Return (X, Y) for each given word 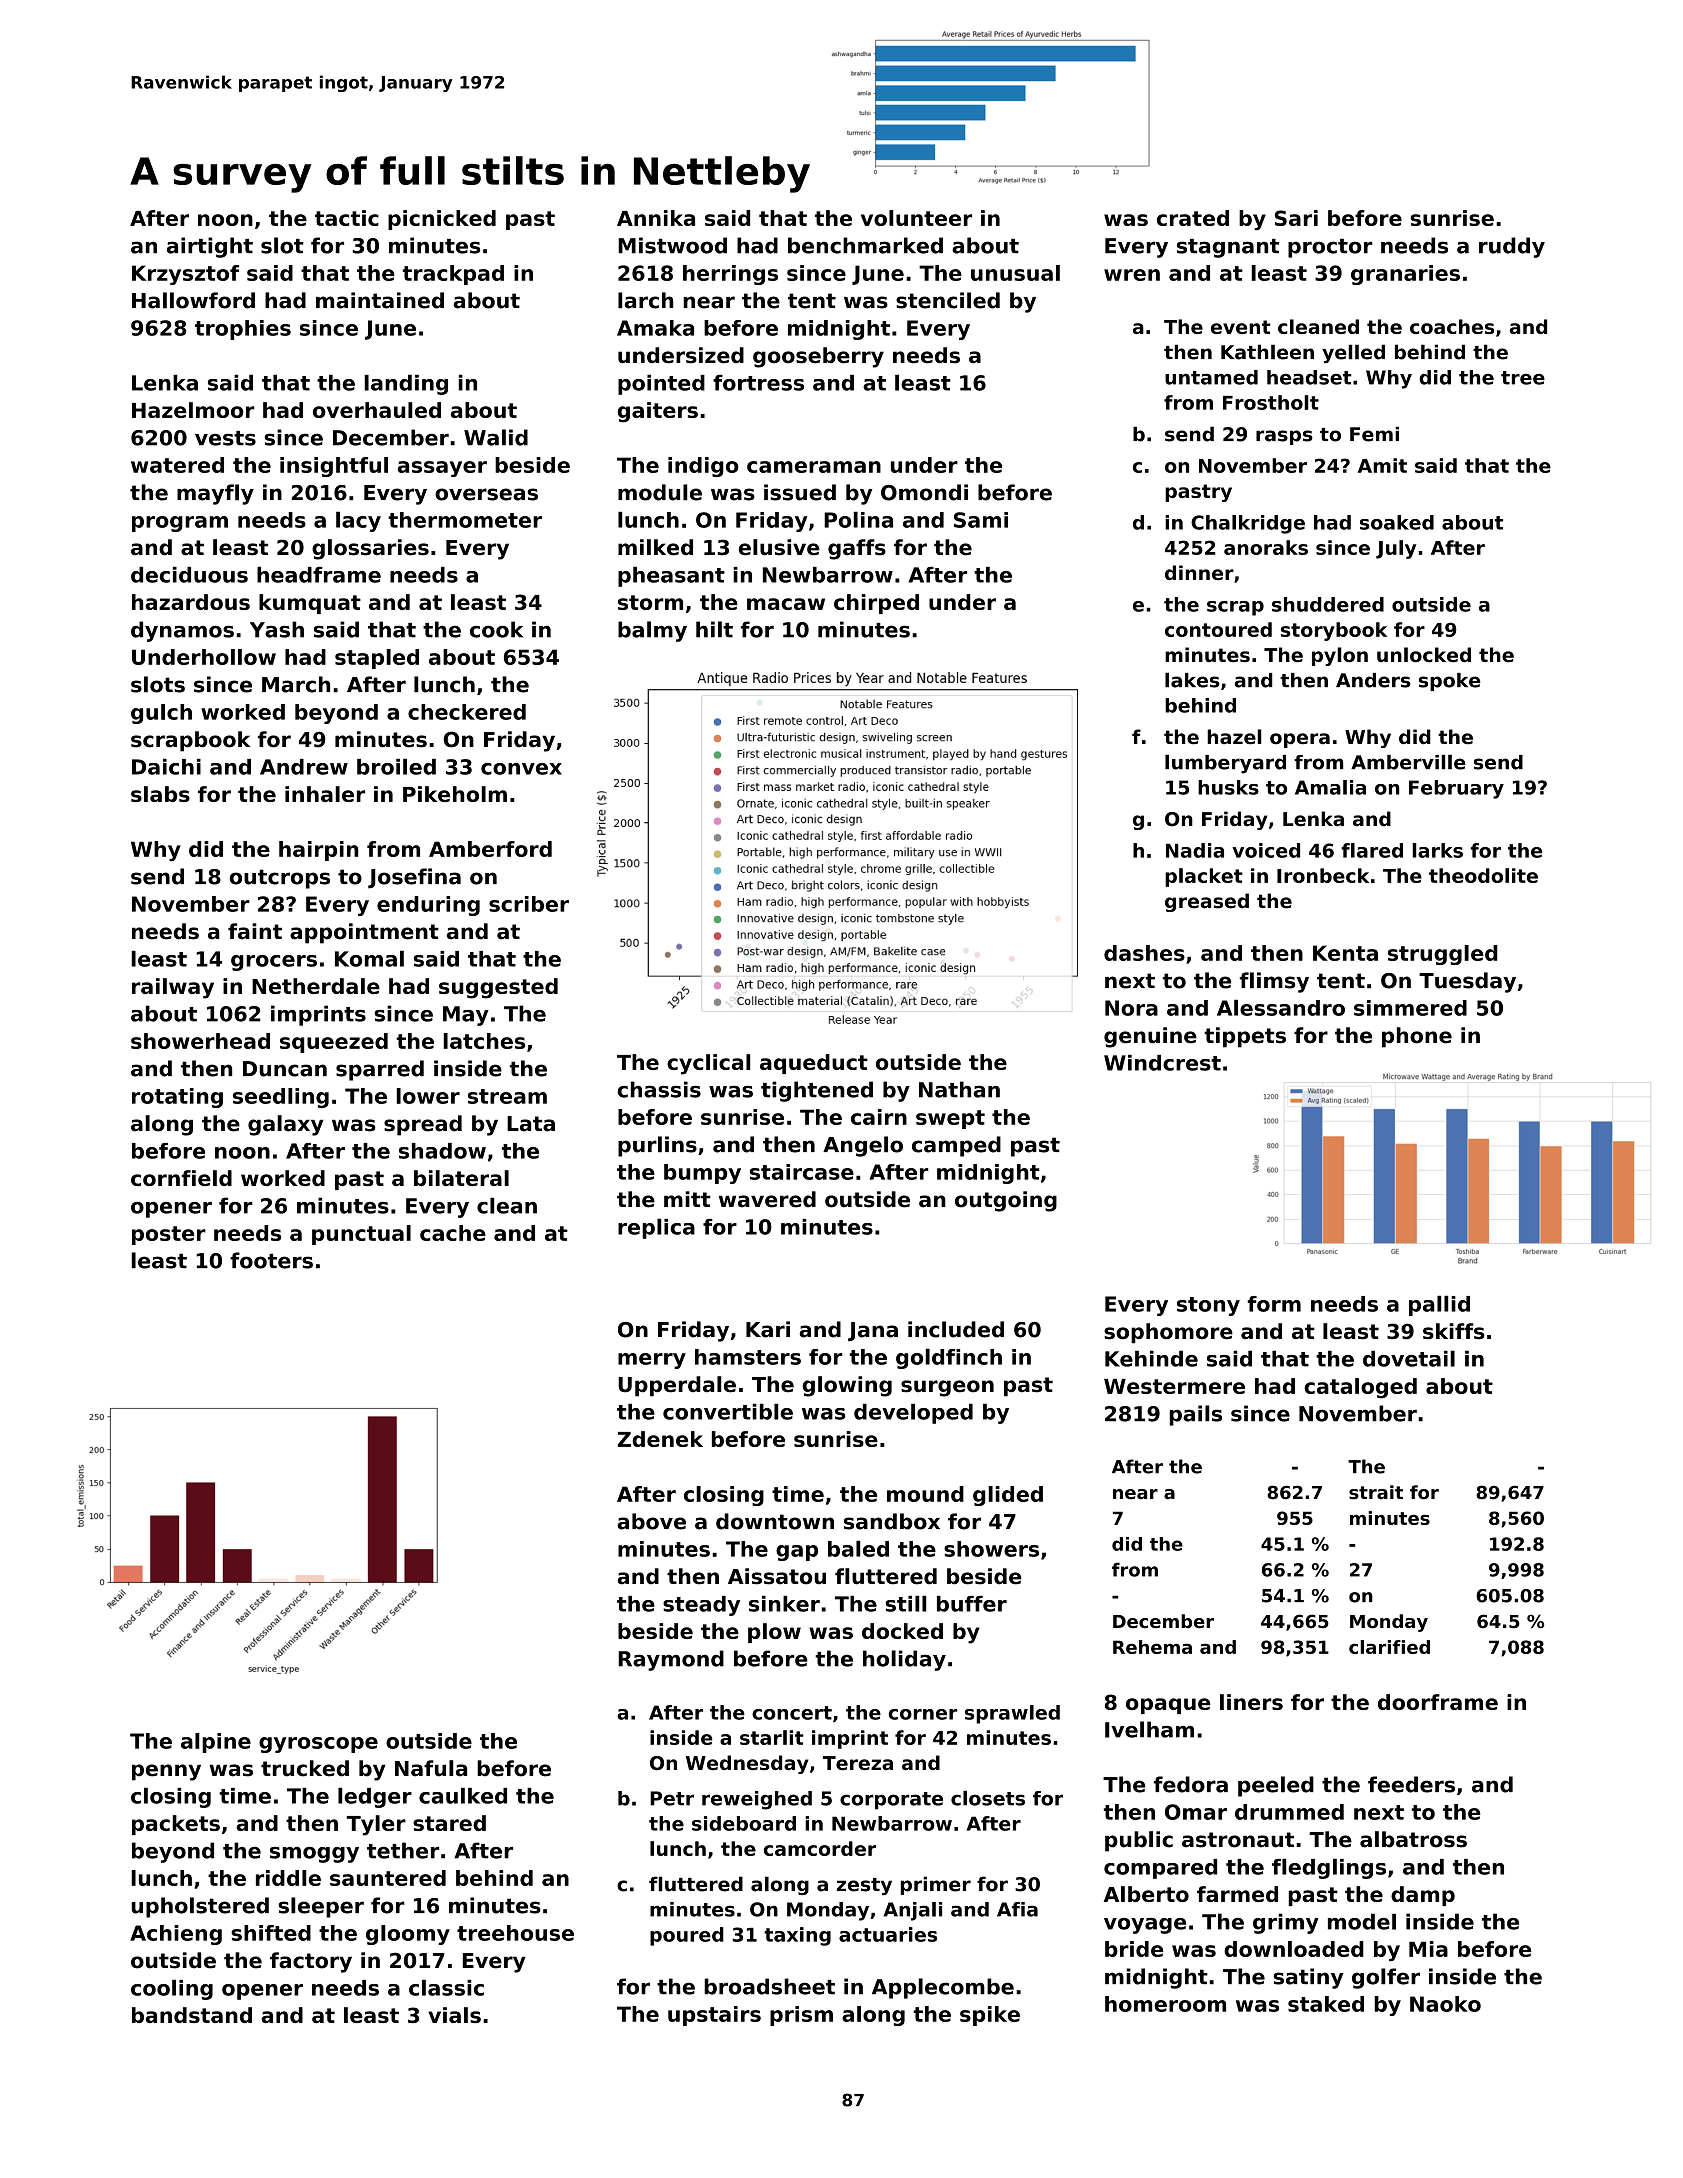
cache (453, 1233)
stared (449, 1823)
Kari (768, 1329)
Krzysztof (185, 275)
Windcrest (1162, 1063)
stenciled (948, 300)
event (1240, 327)
